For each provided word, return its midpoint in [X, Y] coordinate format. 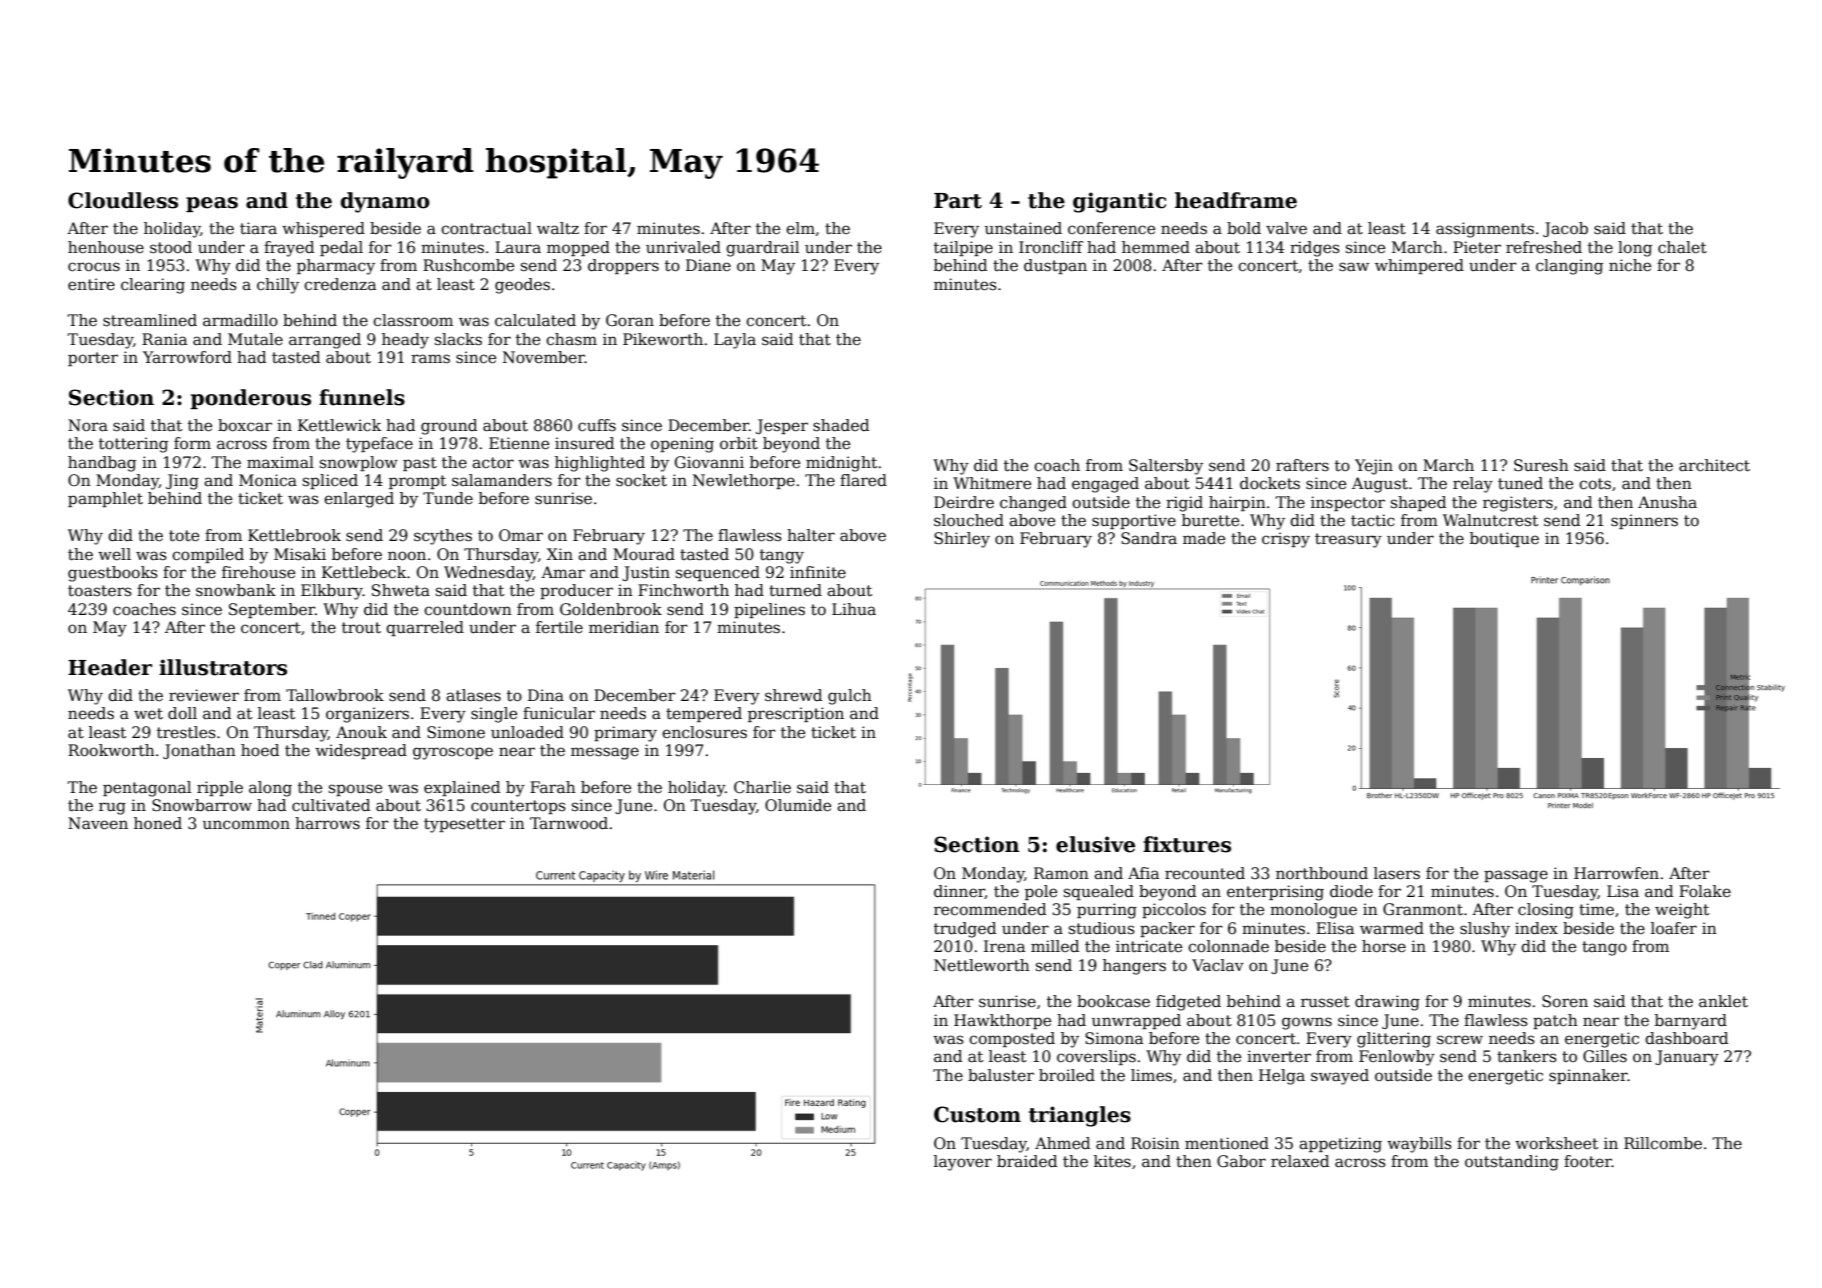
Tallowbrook [335, 695]
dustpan [1055, 266]
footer [1588, 1161]
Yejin [1374, 467]
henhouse [106, 247]
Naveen [98, 823]
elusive [1095, 844]
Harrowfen [1616, 873]
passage [1516, 876]
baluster [1001, 1075]
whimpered [1419, 266]
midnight [841, 464]
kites [1112, 1161]
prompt [417, 482]
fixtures [1187, 844]
